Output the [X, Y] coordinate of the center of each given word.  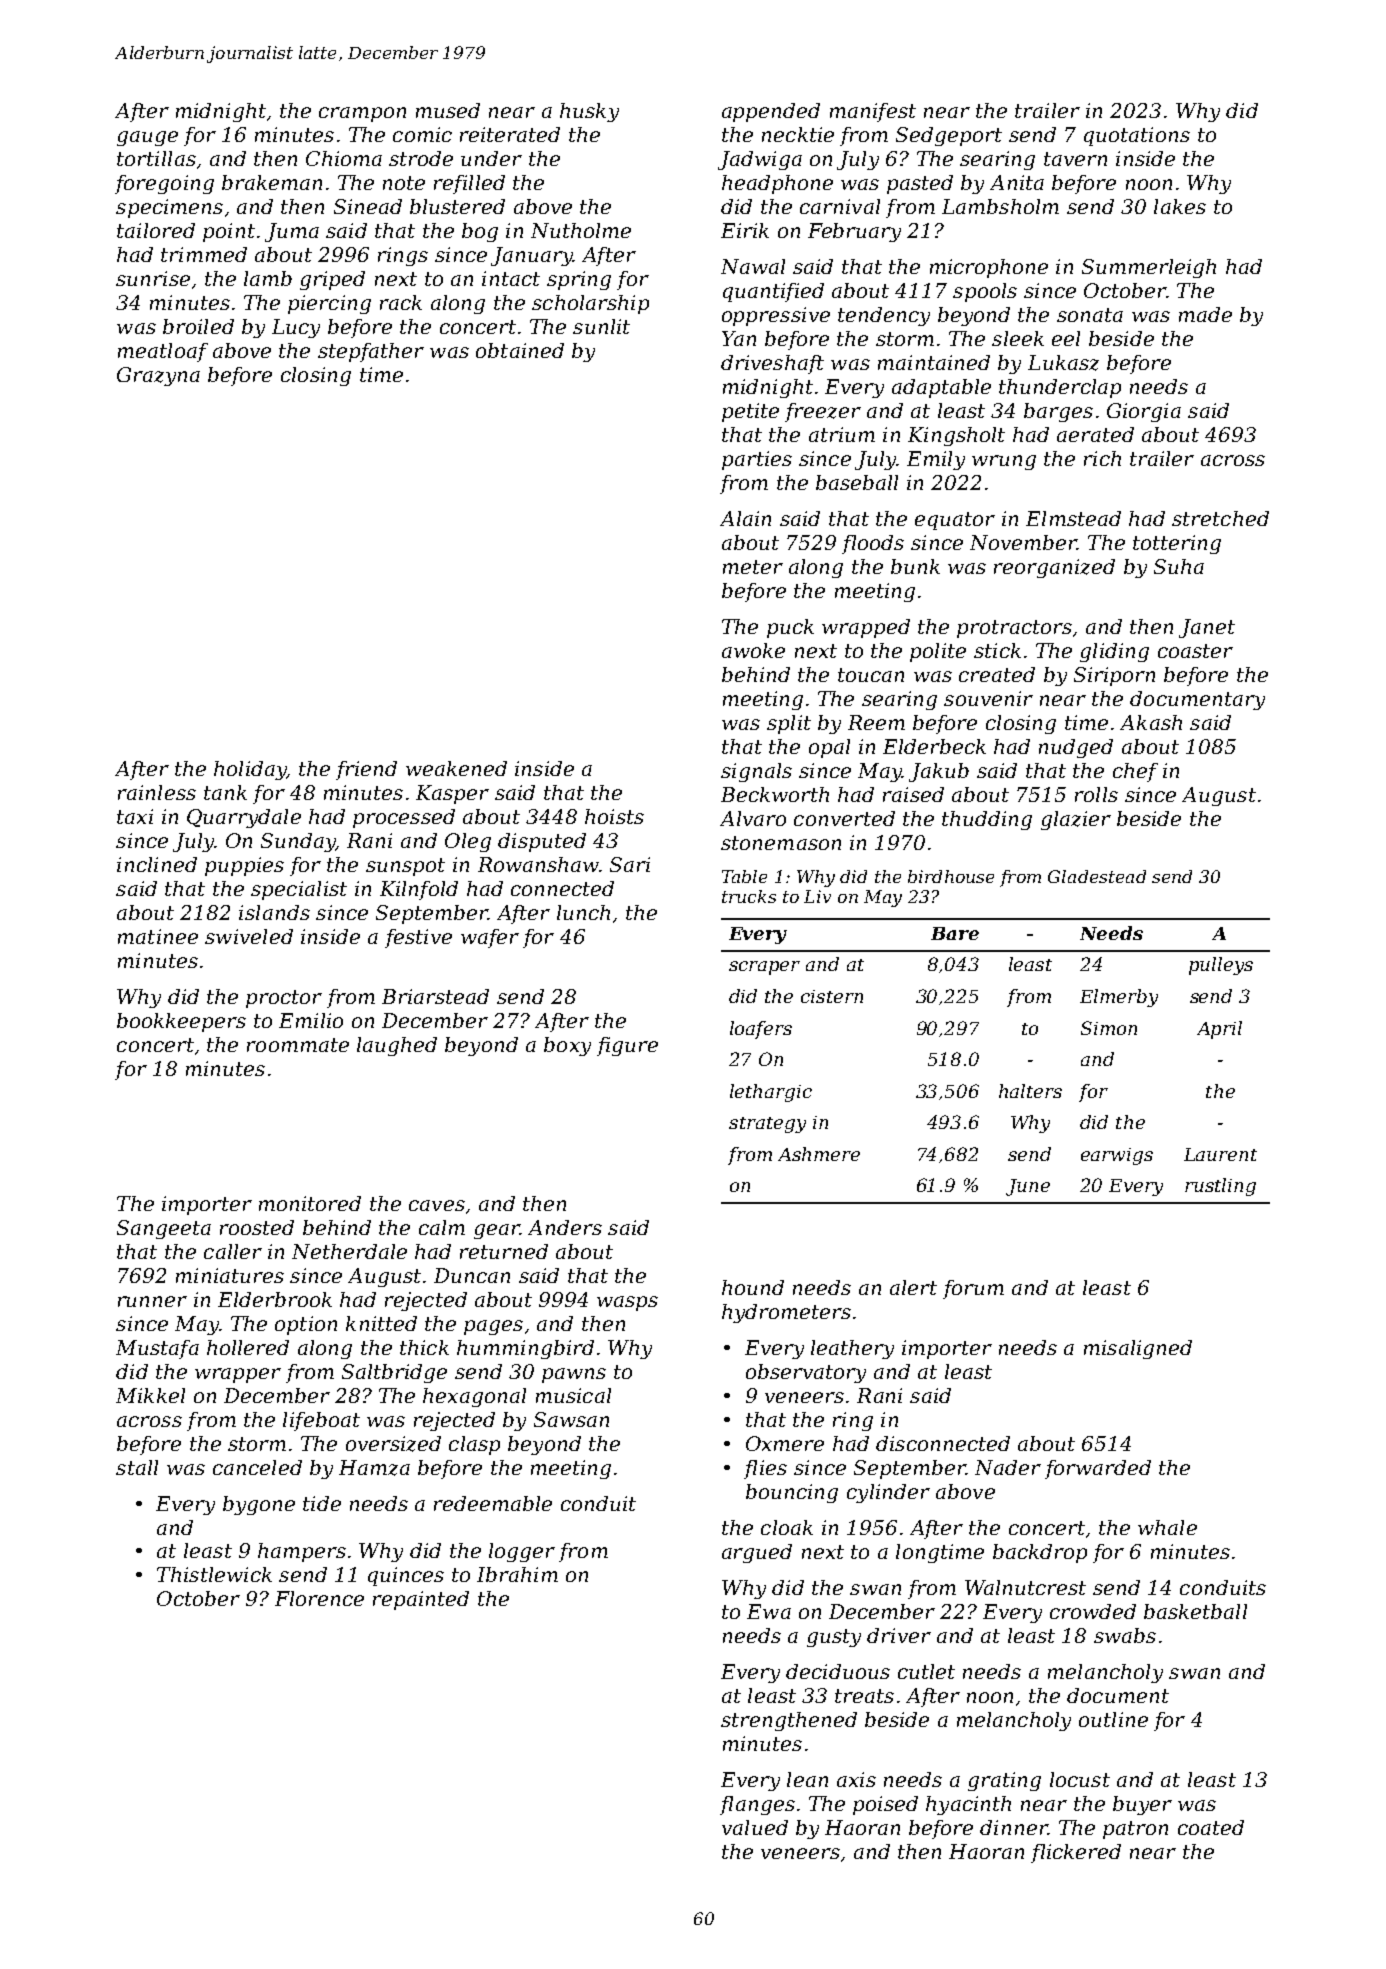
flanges [757, 1805]
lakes [1180, 206]
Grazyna [158, 376]
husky [589, 112]
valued [755, 1827]
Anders [565, 1227]
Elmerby [1119, 998]
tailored [156, 230]
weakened [456, 768]
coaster [1195, 651]
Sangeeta [164, 1229]
